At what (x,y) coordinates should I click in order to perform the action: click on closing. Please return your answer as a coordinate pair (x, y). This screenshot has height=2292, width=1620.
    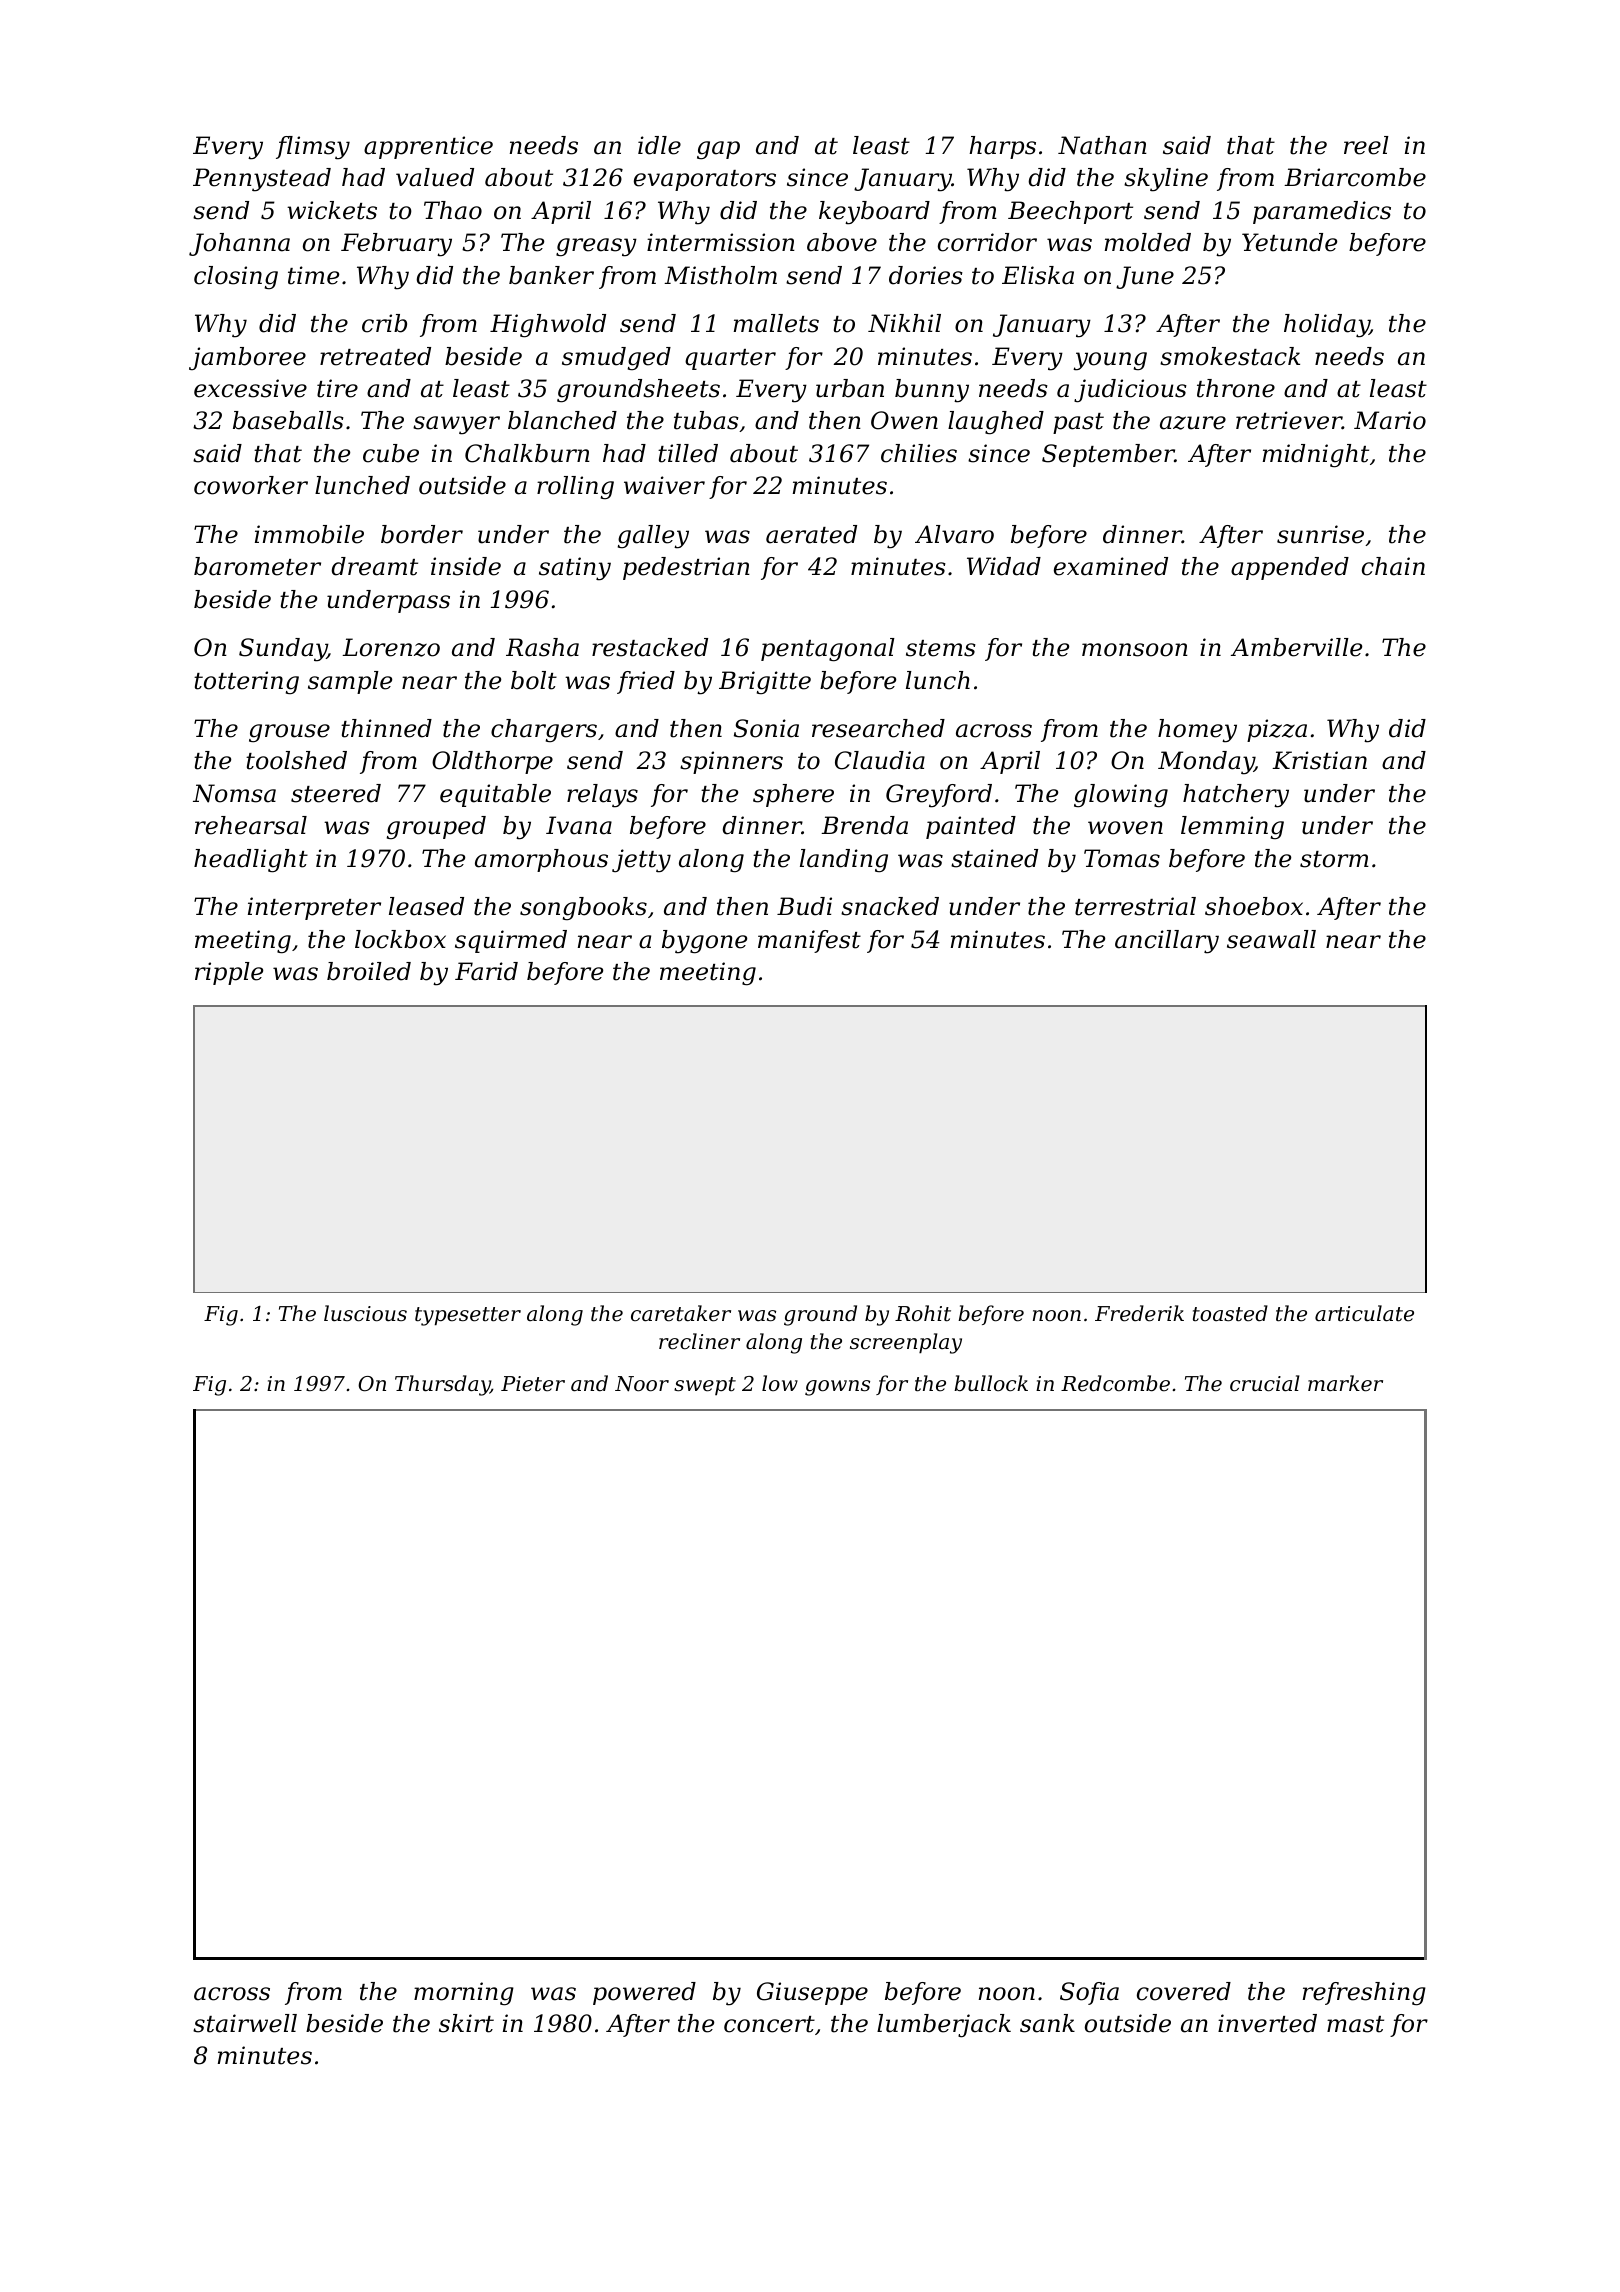
    Looking at the image, I should click on (236, 277).
